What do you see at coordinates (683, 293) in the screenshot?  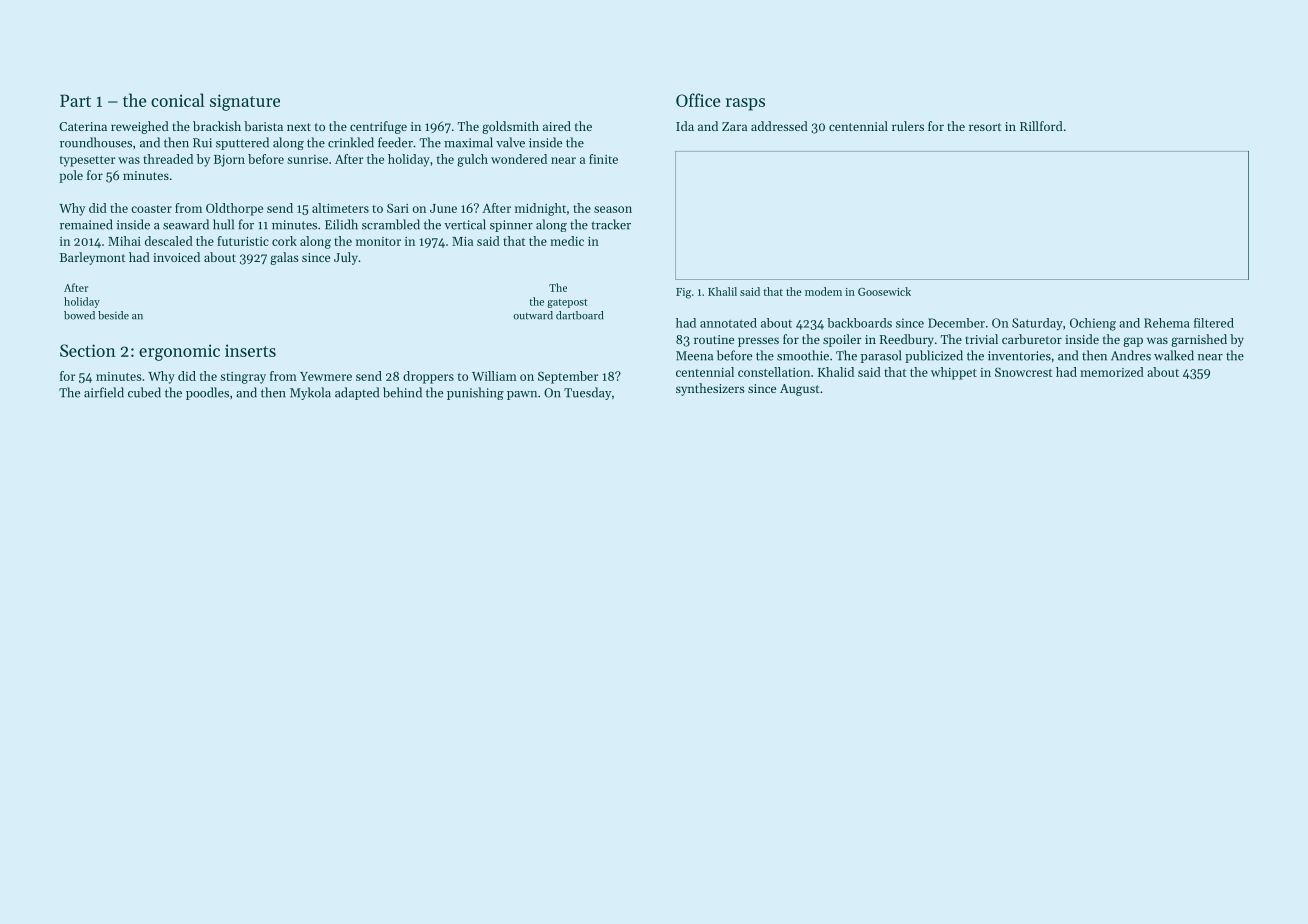 I see `Fig` at bounding box center [683, 293].
